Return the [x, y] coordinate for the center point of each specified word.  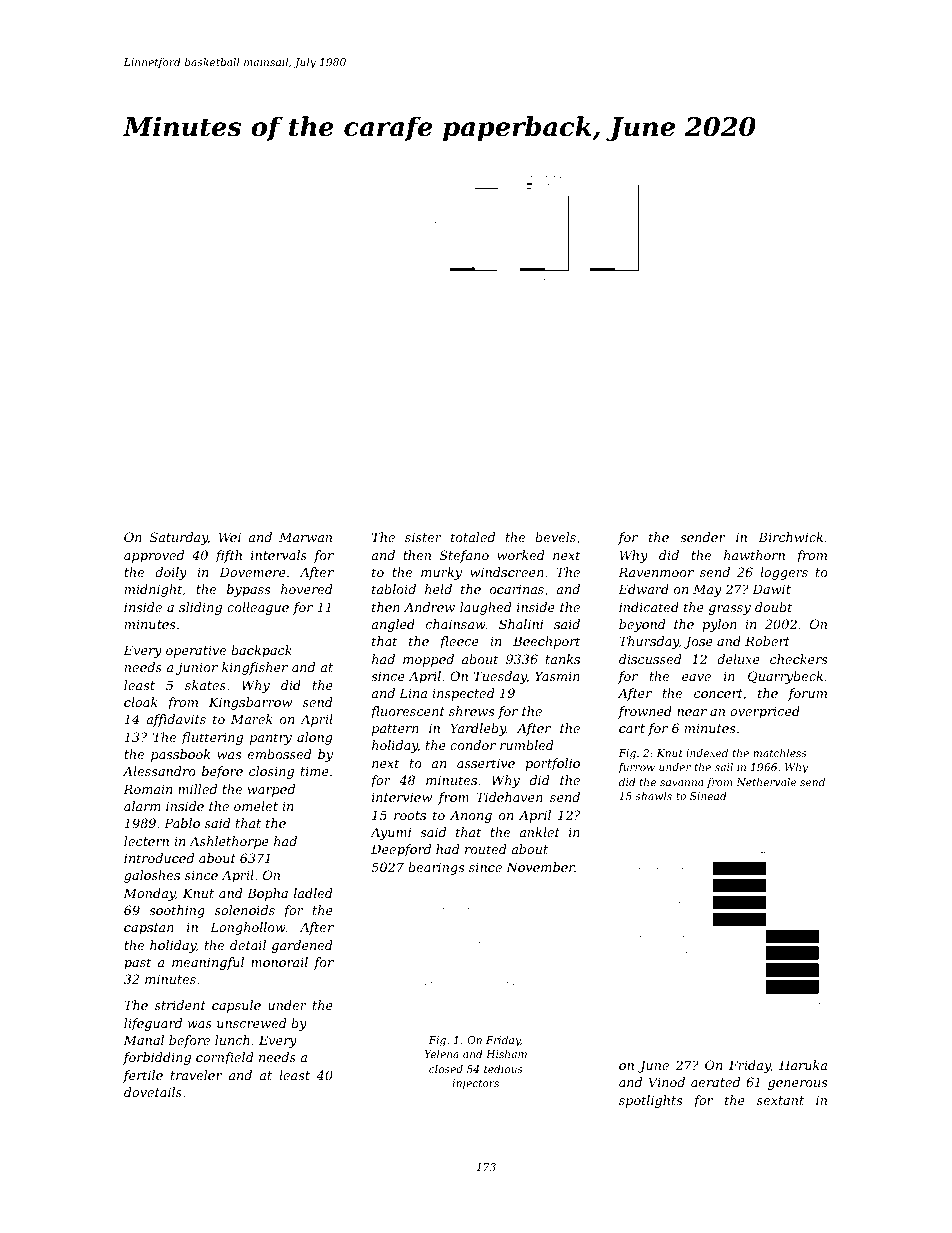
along [315, 738]
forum [807, 694]
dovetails [153, 1092]
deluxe [738, 659]
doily [171, 573]
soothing [177, 911]
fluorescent [407, 712]
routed [486, 849]
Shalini [521, 624]
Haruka [803, 1065]
